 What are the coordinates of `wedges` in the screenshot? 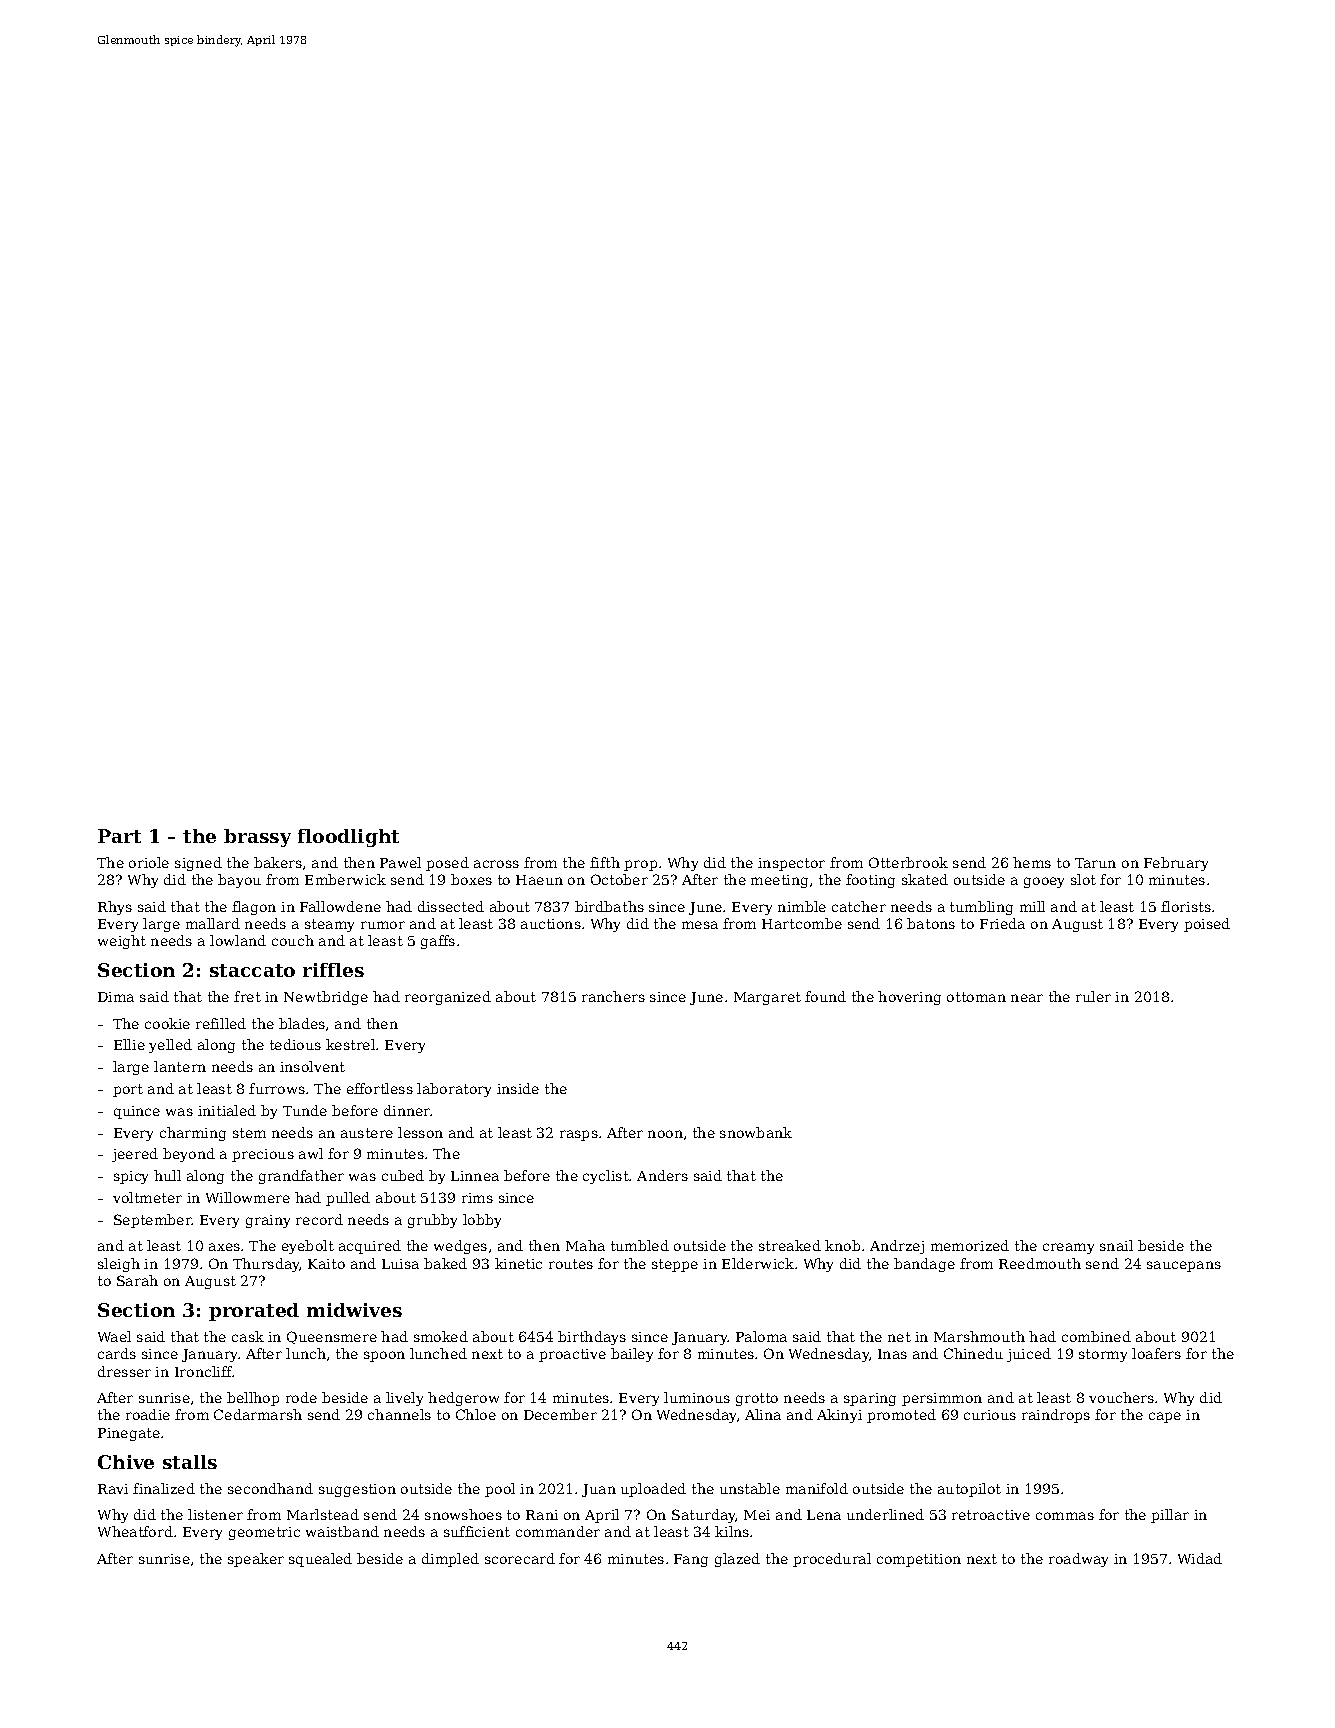 It's located at (460, 1247).
